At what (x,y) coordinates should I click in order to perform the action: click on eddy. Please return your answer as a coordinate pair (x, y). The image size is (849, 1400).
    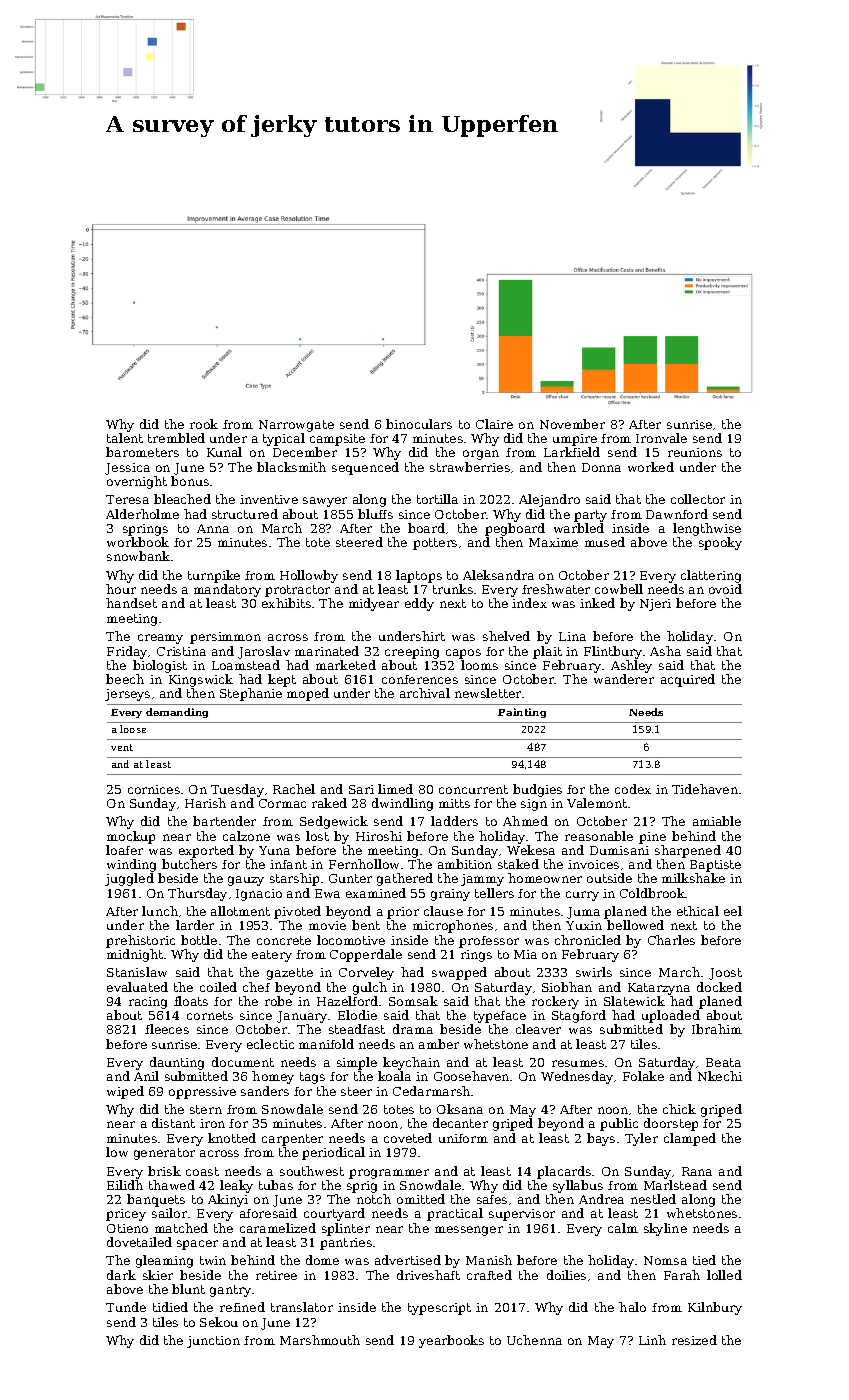
    Looking at the image, I should click on (419, 604).
